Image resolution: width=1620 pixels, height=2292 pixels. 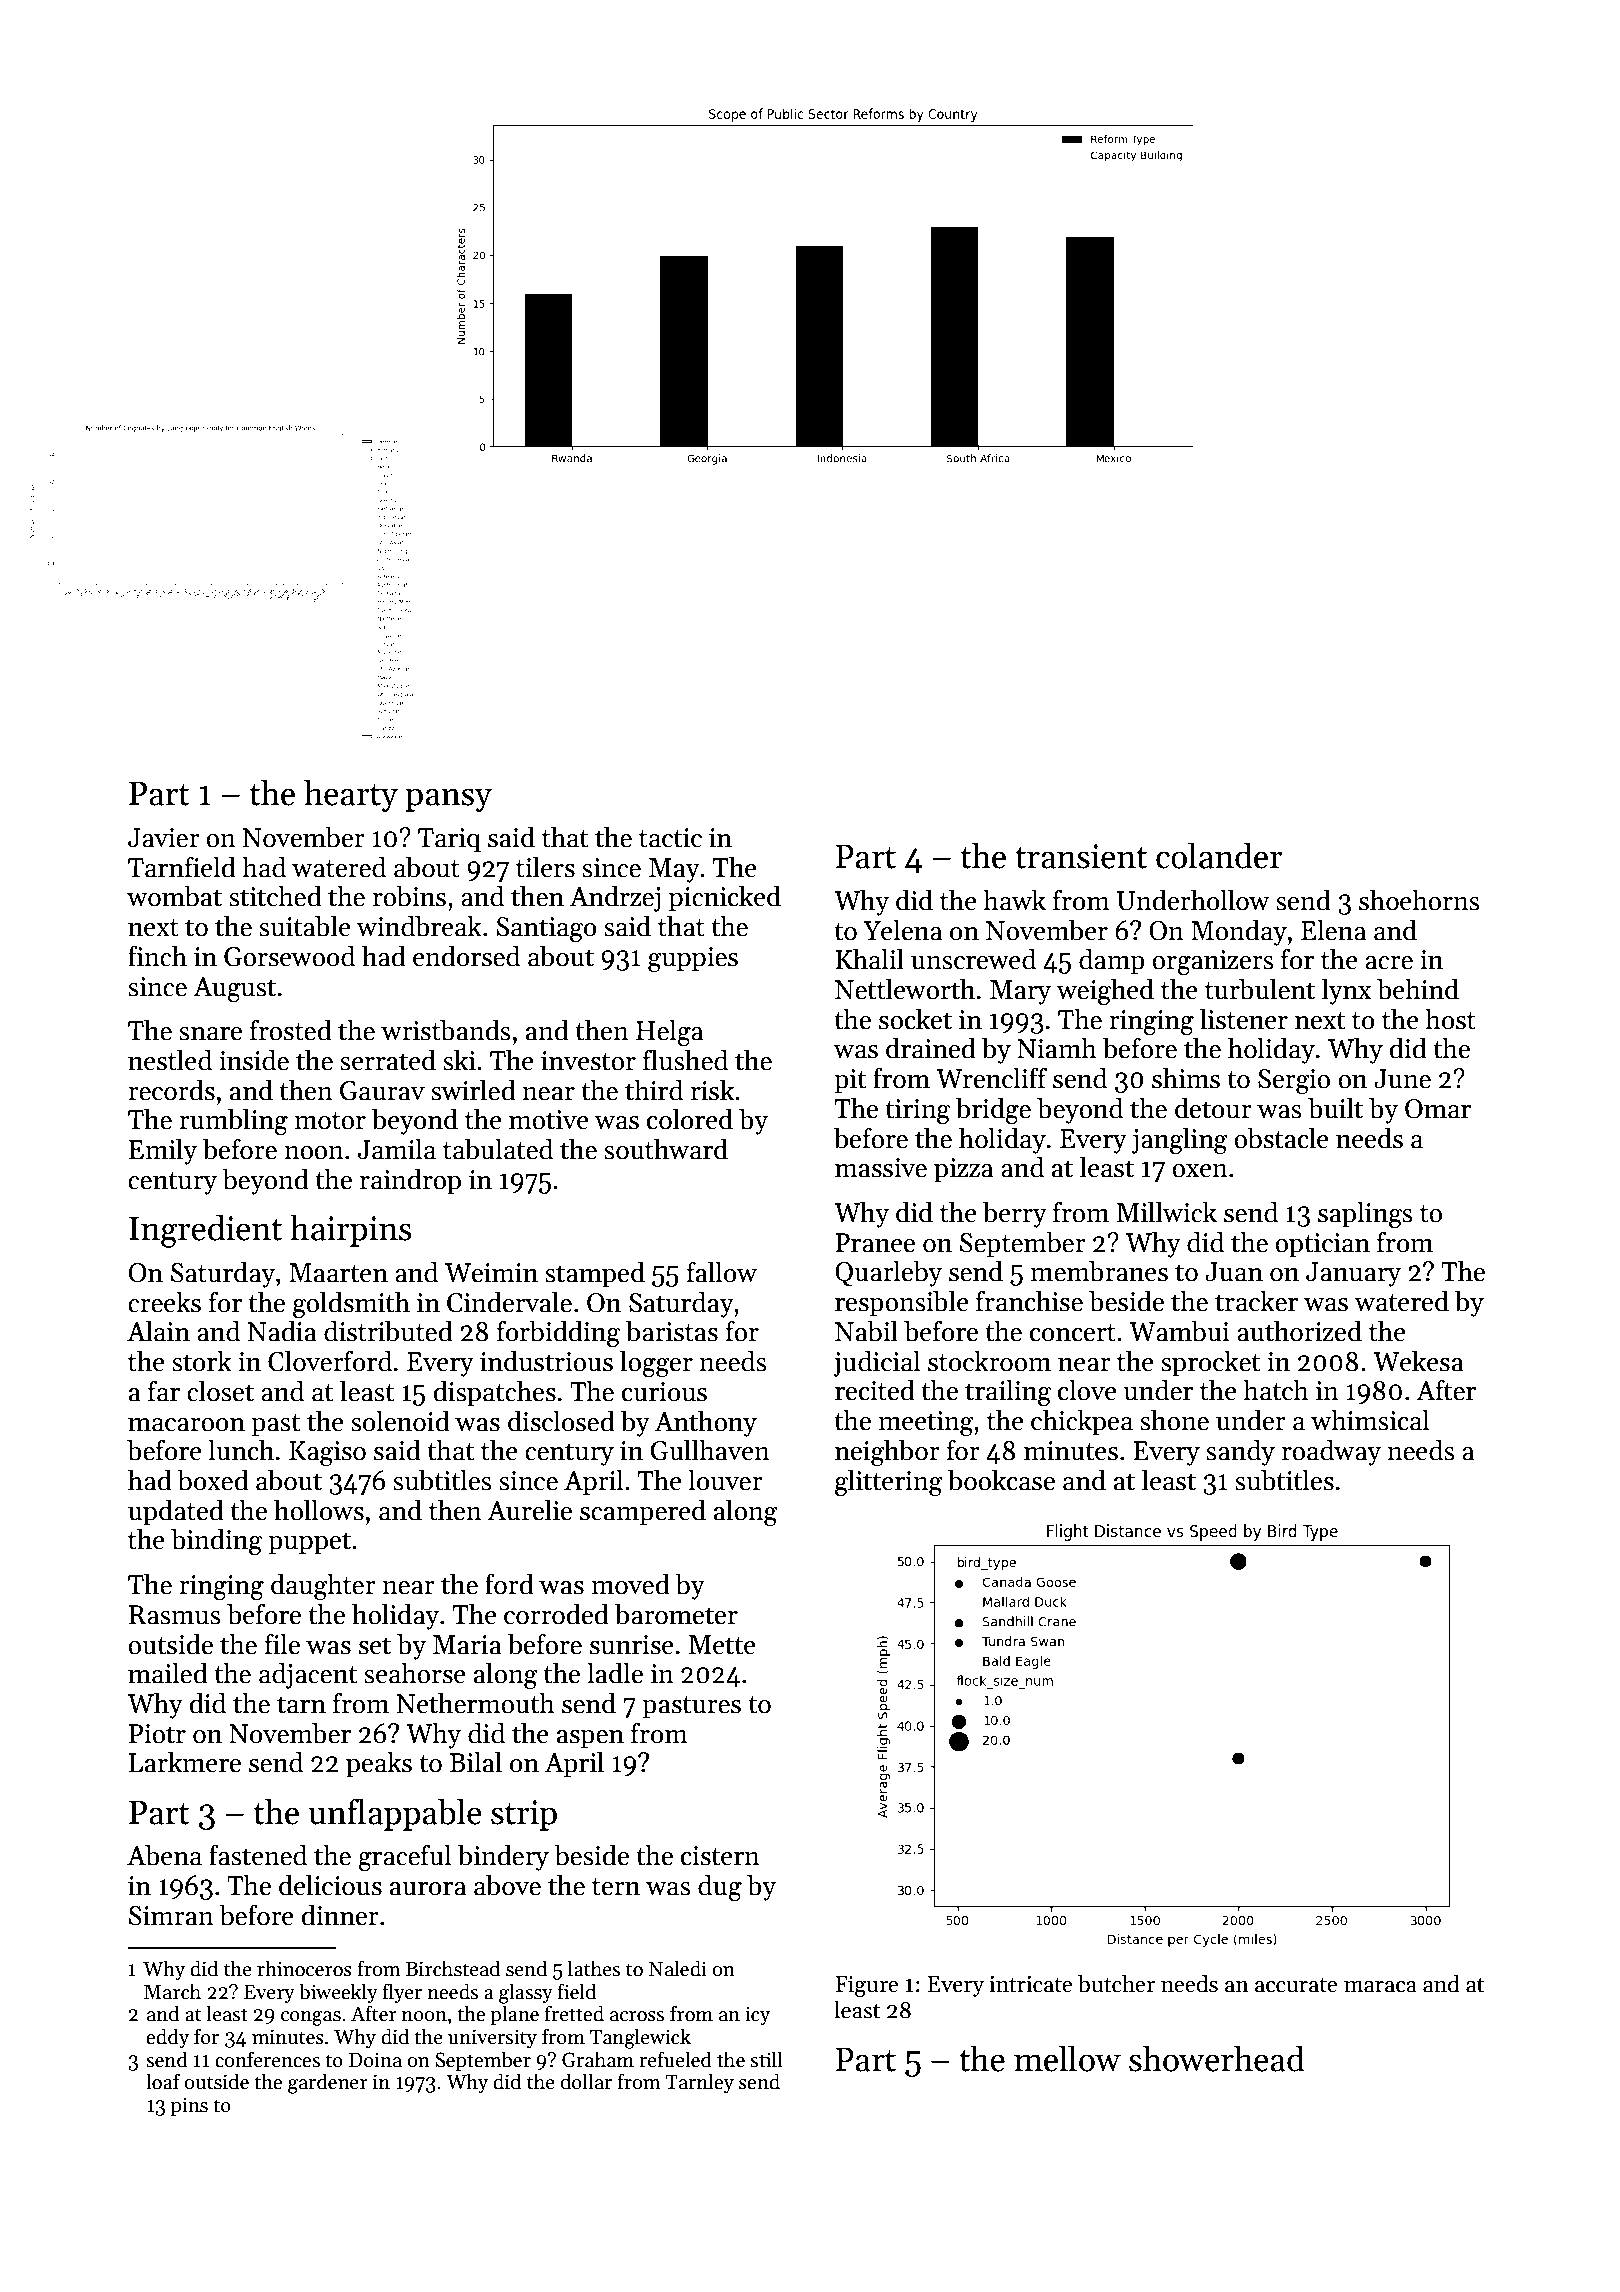 What do you see at coordinates (1219, 855) in the screenshot?
I see `colander` at bounding box center [1219, 855].
